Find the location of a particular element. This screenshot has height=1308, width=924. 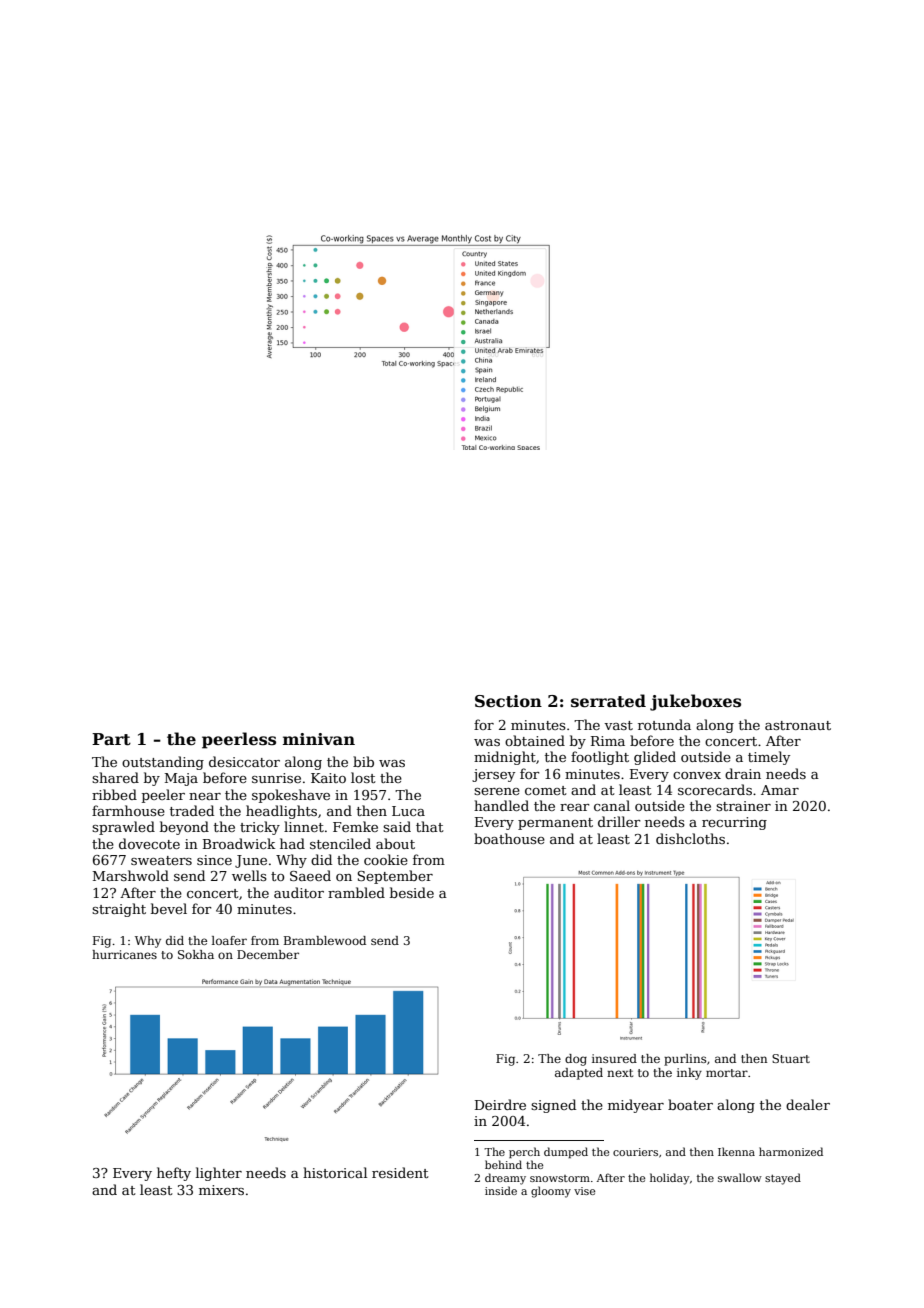

Deirdre is located at coordinates (500, 1104).
